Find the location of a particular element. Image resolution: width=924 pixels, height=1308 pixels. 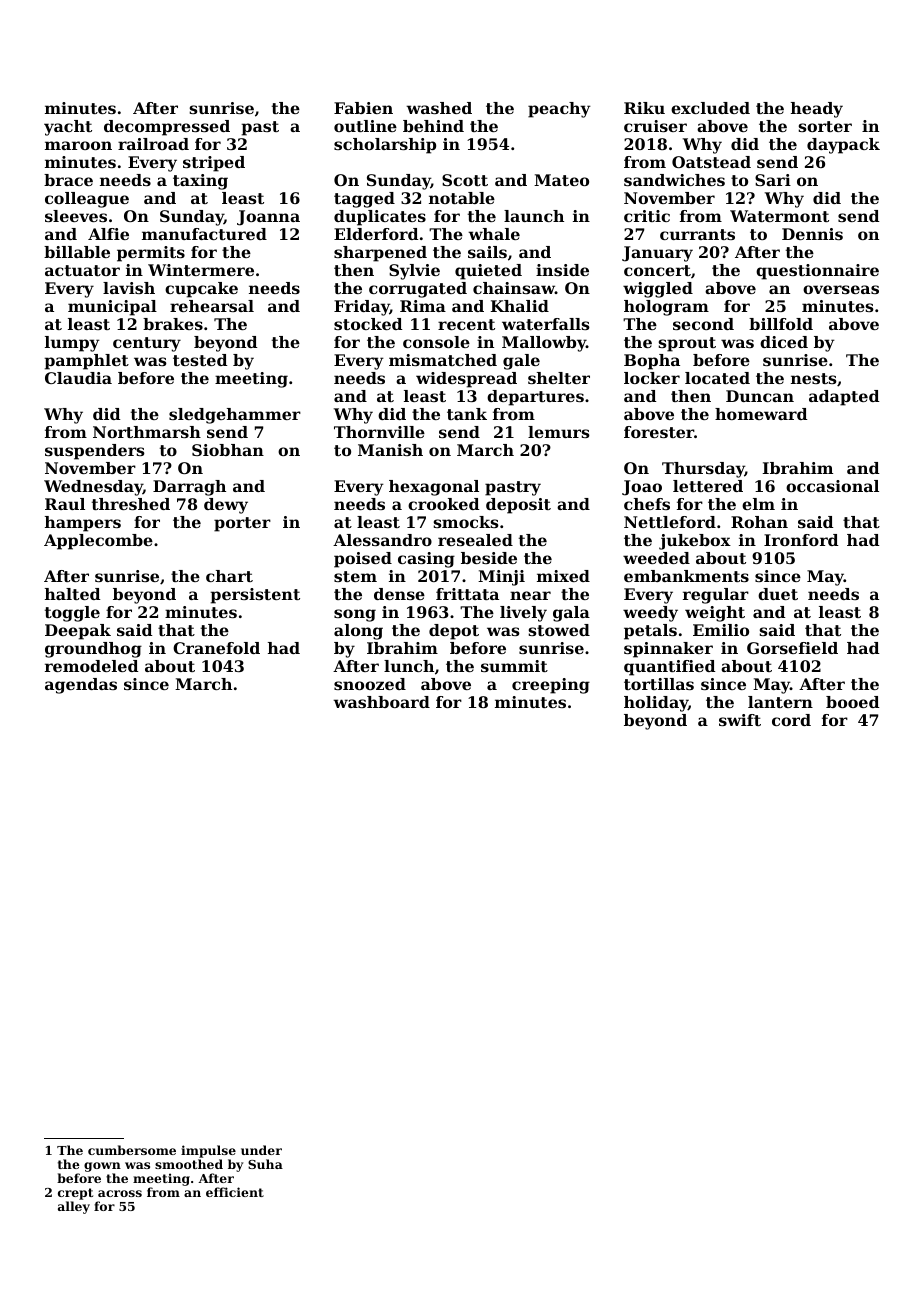

washboard is located at coordinates (381, 702).
